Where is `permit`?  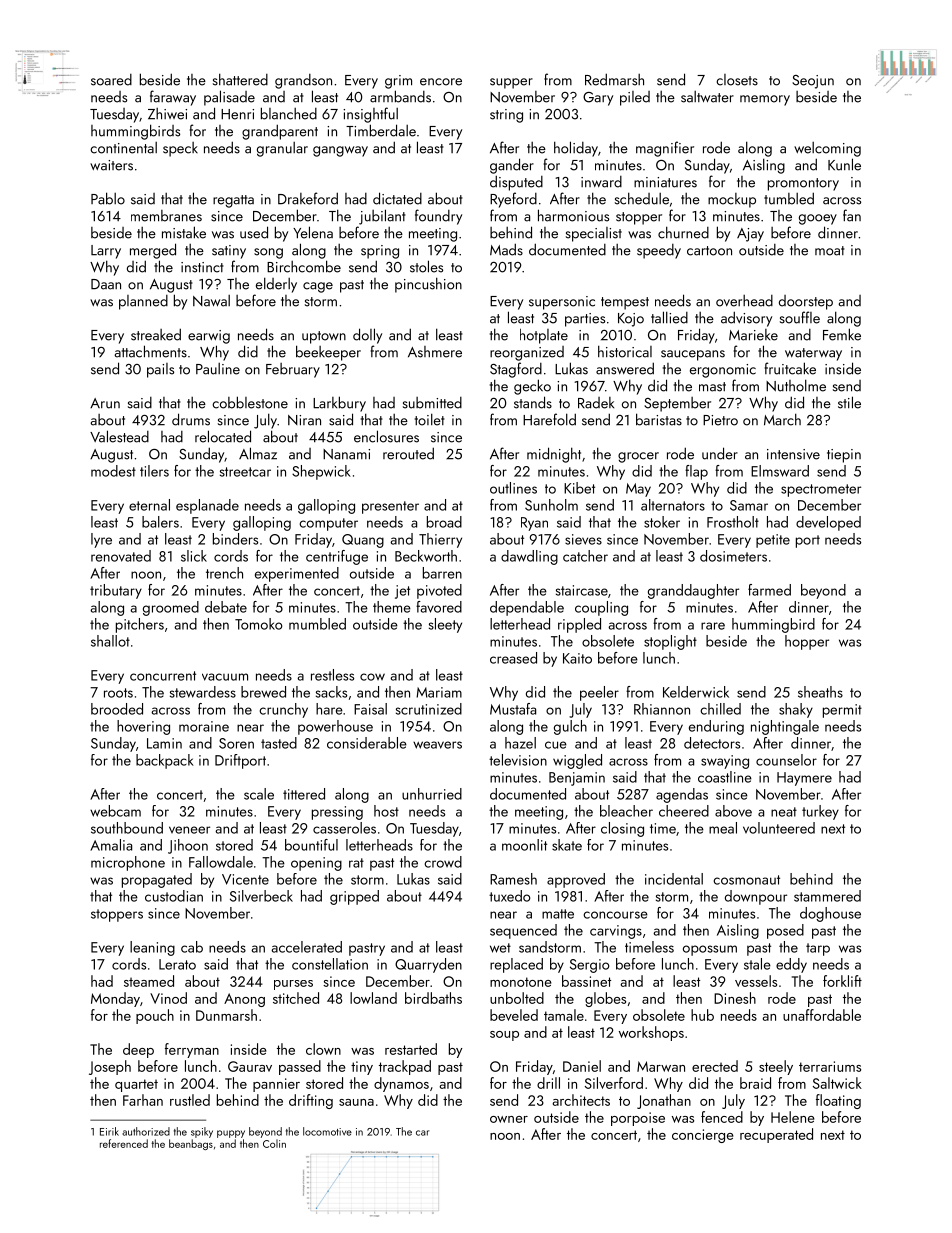 permit is located at coordinates (842, 711).
